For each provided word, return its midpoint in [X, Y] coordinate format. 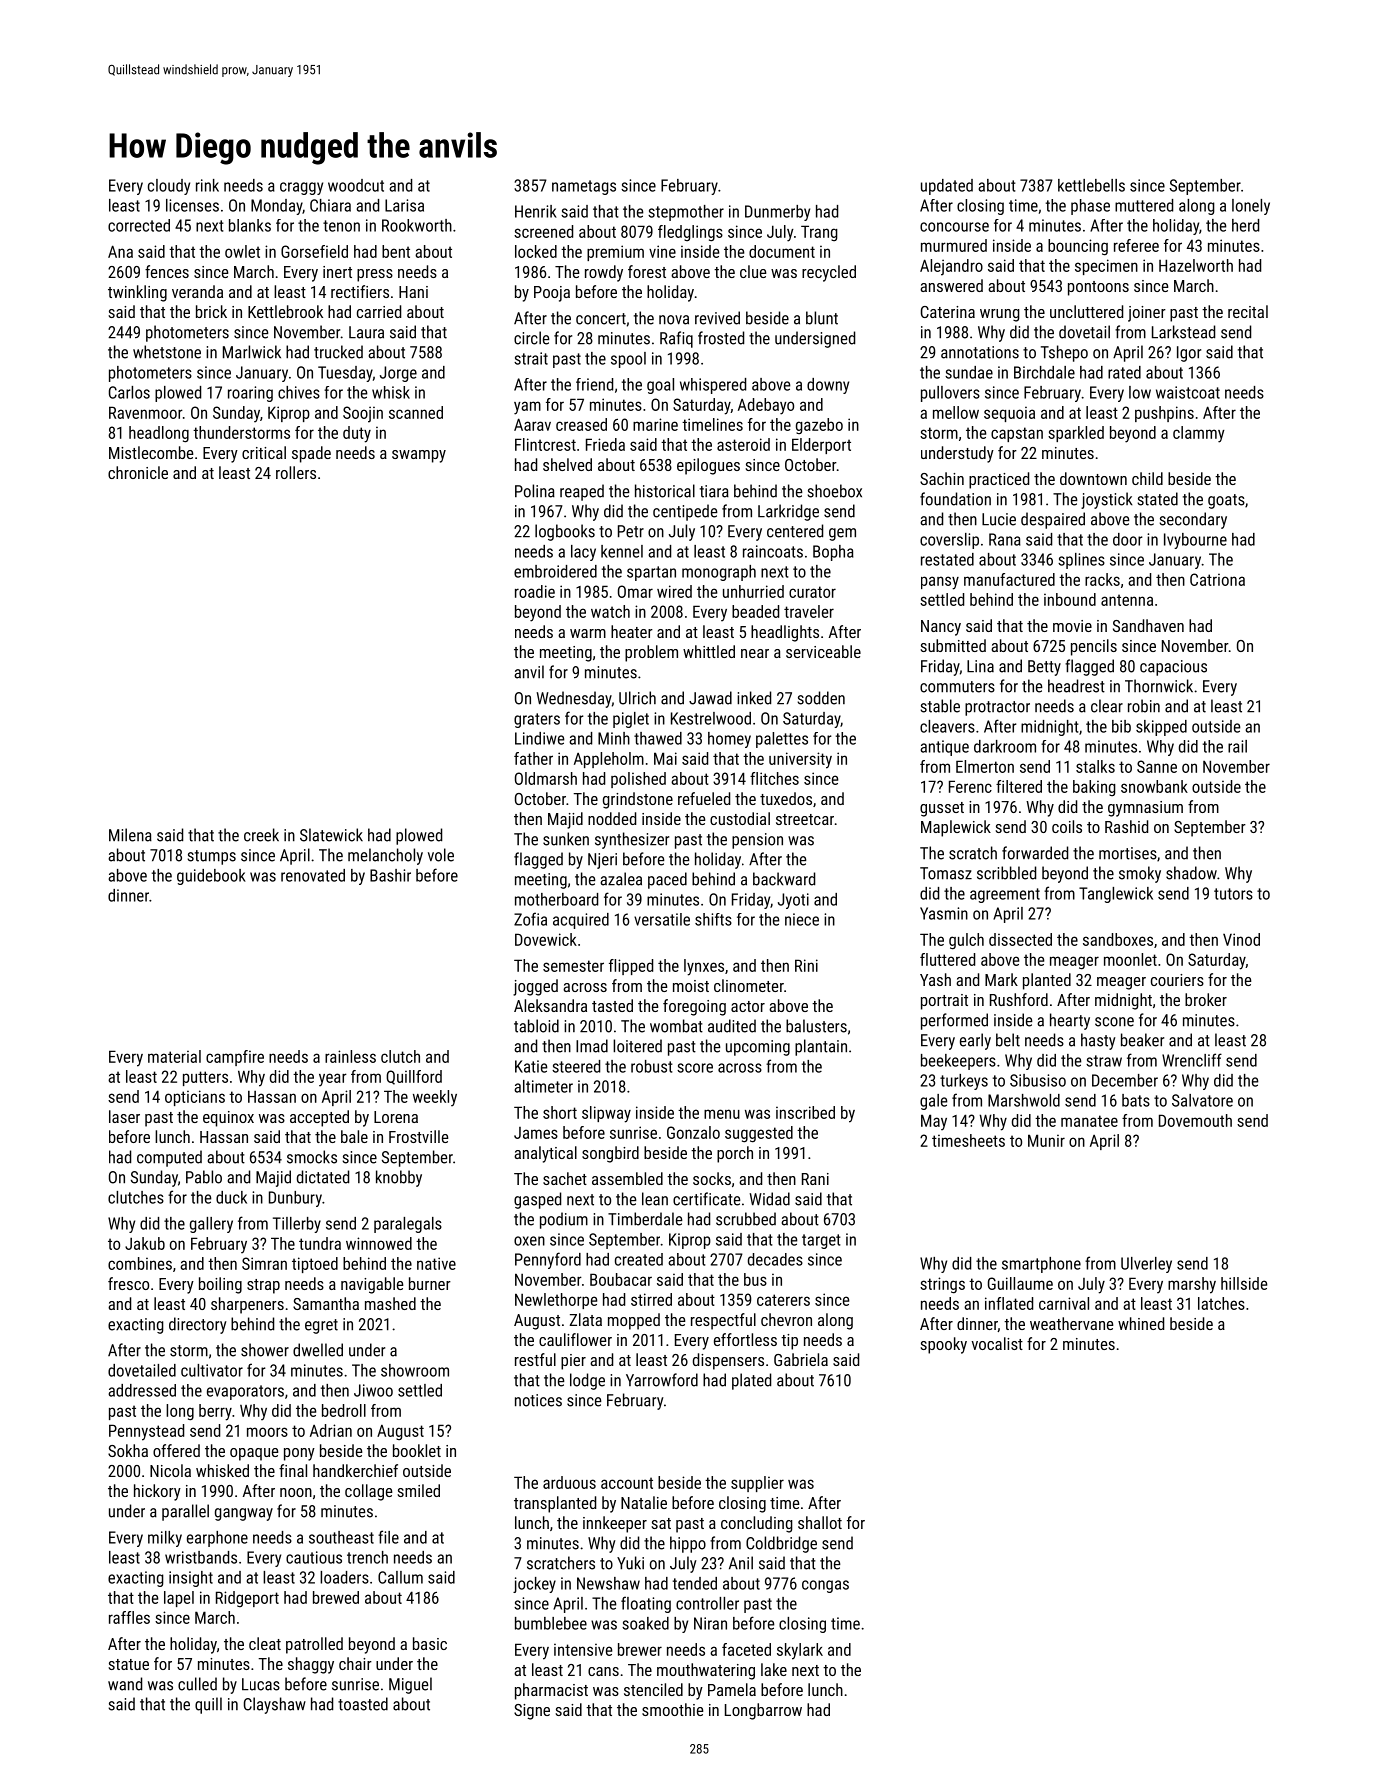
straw [1104, 1061]
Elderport [821, 446]
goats [1226, 501]
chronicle [138, 472]
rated [1124, 372]
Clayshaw [275, 1705]
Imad [592, 1046]
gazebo [819, 426]
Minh [614, 738]
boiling [220, 1285]
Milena [130, 835]
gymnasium [1145, 809]
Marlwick [252, 352]
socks [712, 1178]
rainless [350, 1056]
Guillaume [1020, 1283]
